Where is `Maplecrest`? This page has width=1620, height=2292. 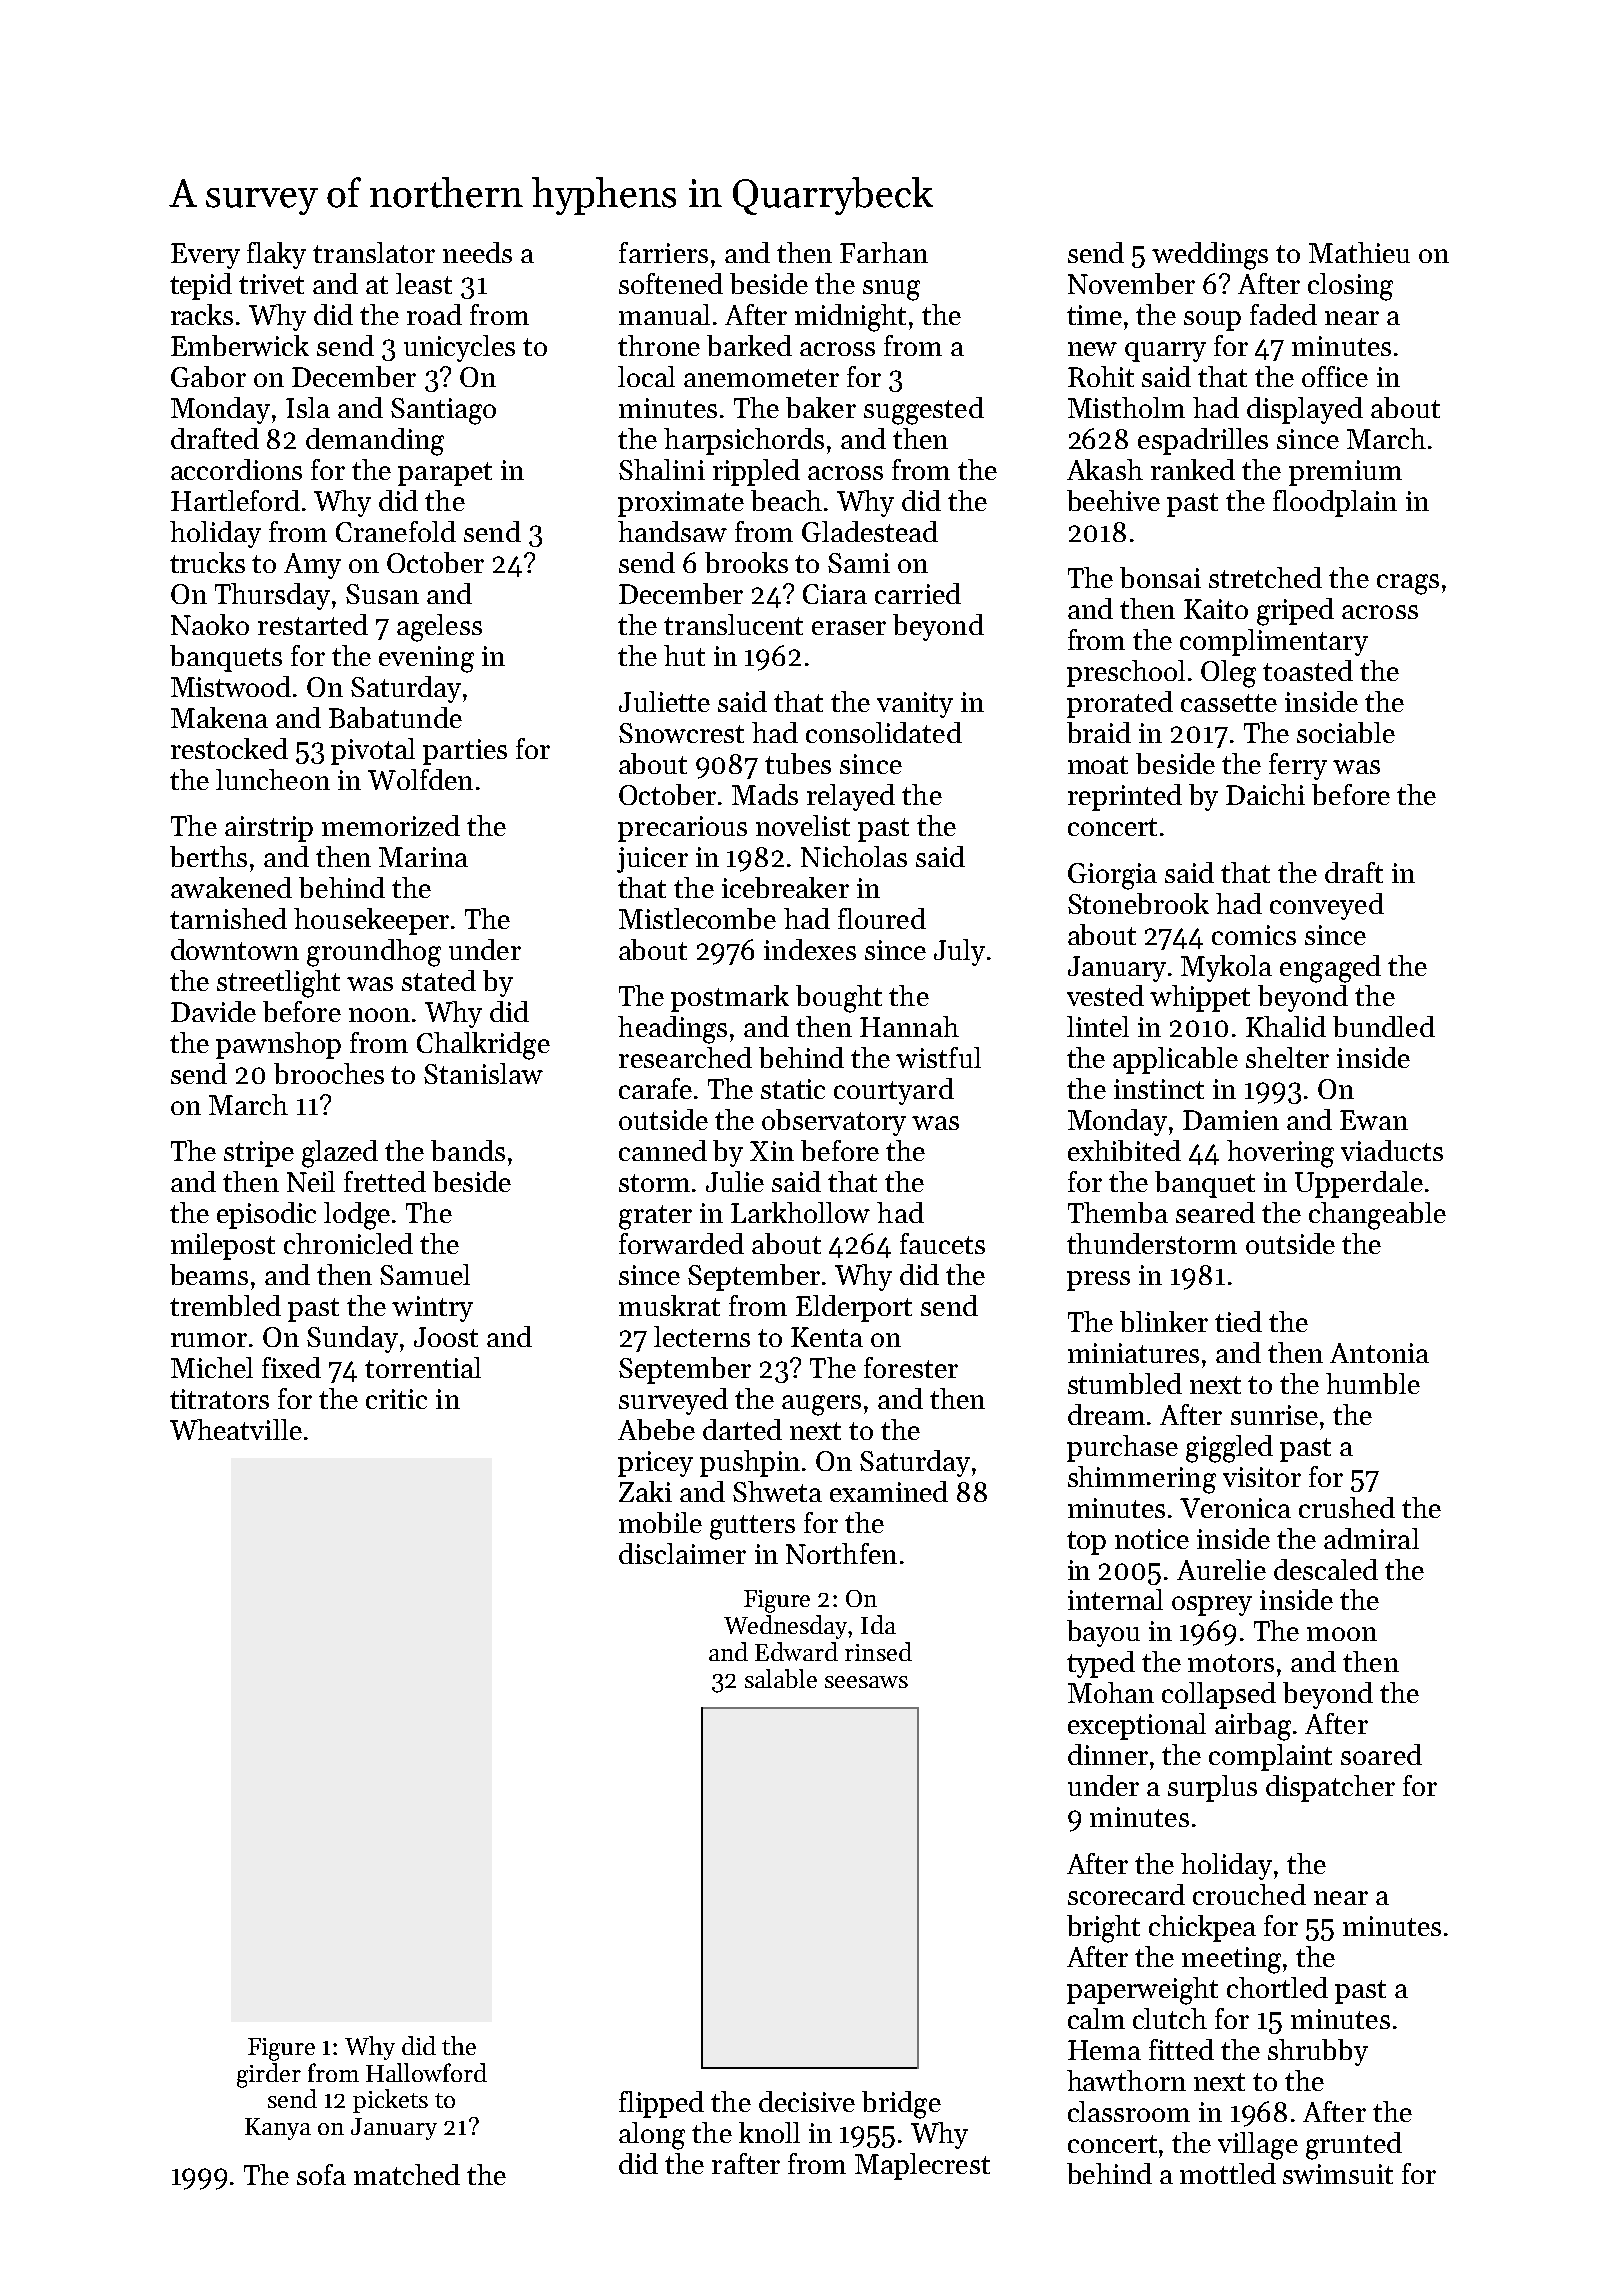
Maplecrest is located at coordinates (922, 2166).
